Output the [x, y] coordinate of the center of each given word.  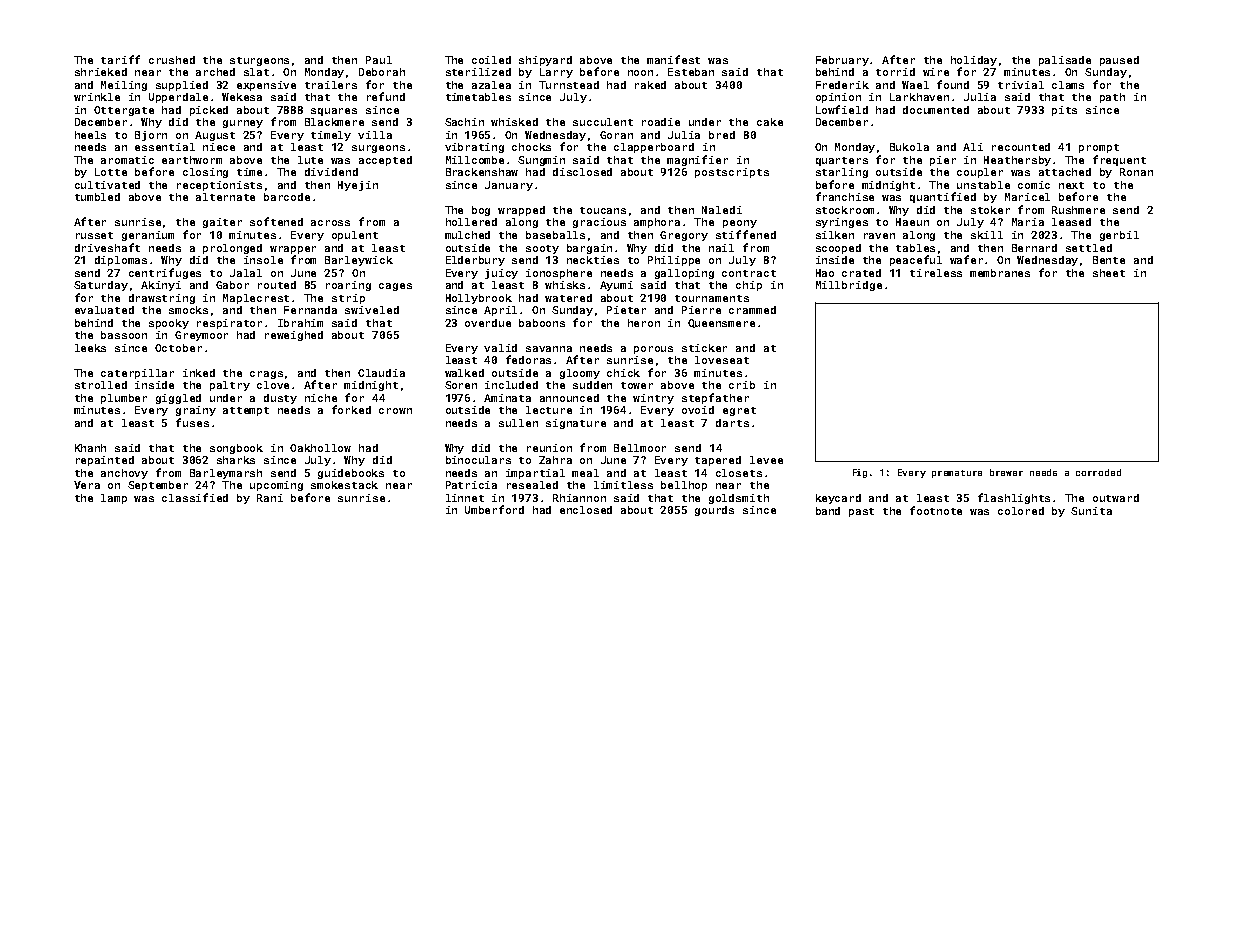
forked [351, 409]
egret [739, 411]
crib [742, 385]
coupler [980, 173]
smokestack [344, 485]
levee [766, 460]
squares [334, 112]
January [509, 186]
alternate [225, 197]
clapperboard [654, 148]
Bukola [909, 147]
